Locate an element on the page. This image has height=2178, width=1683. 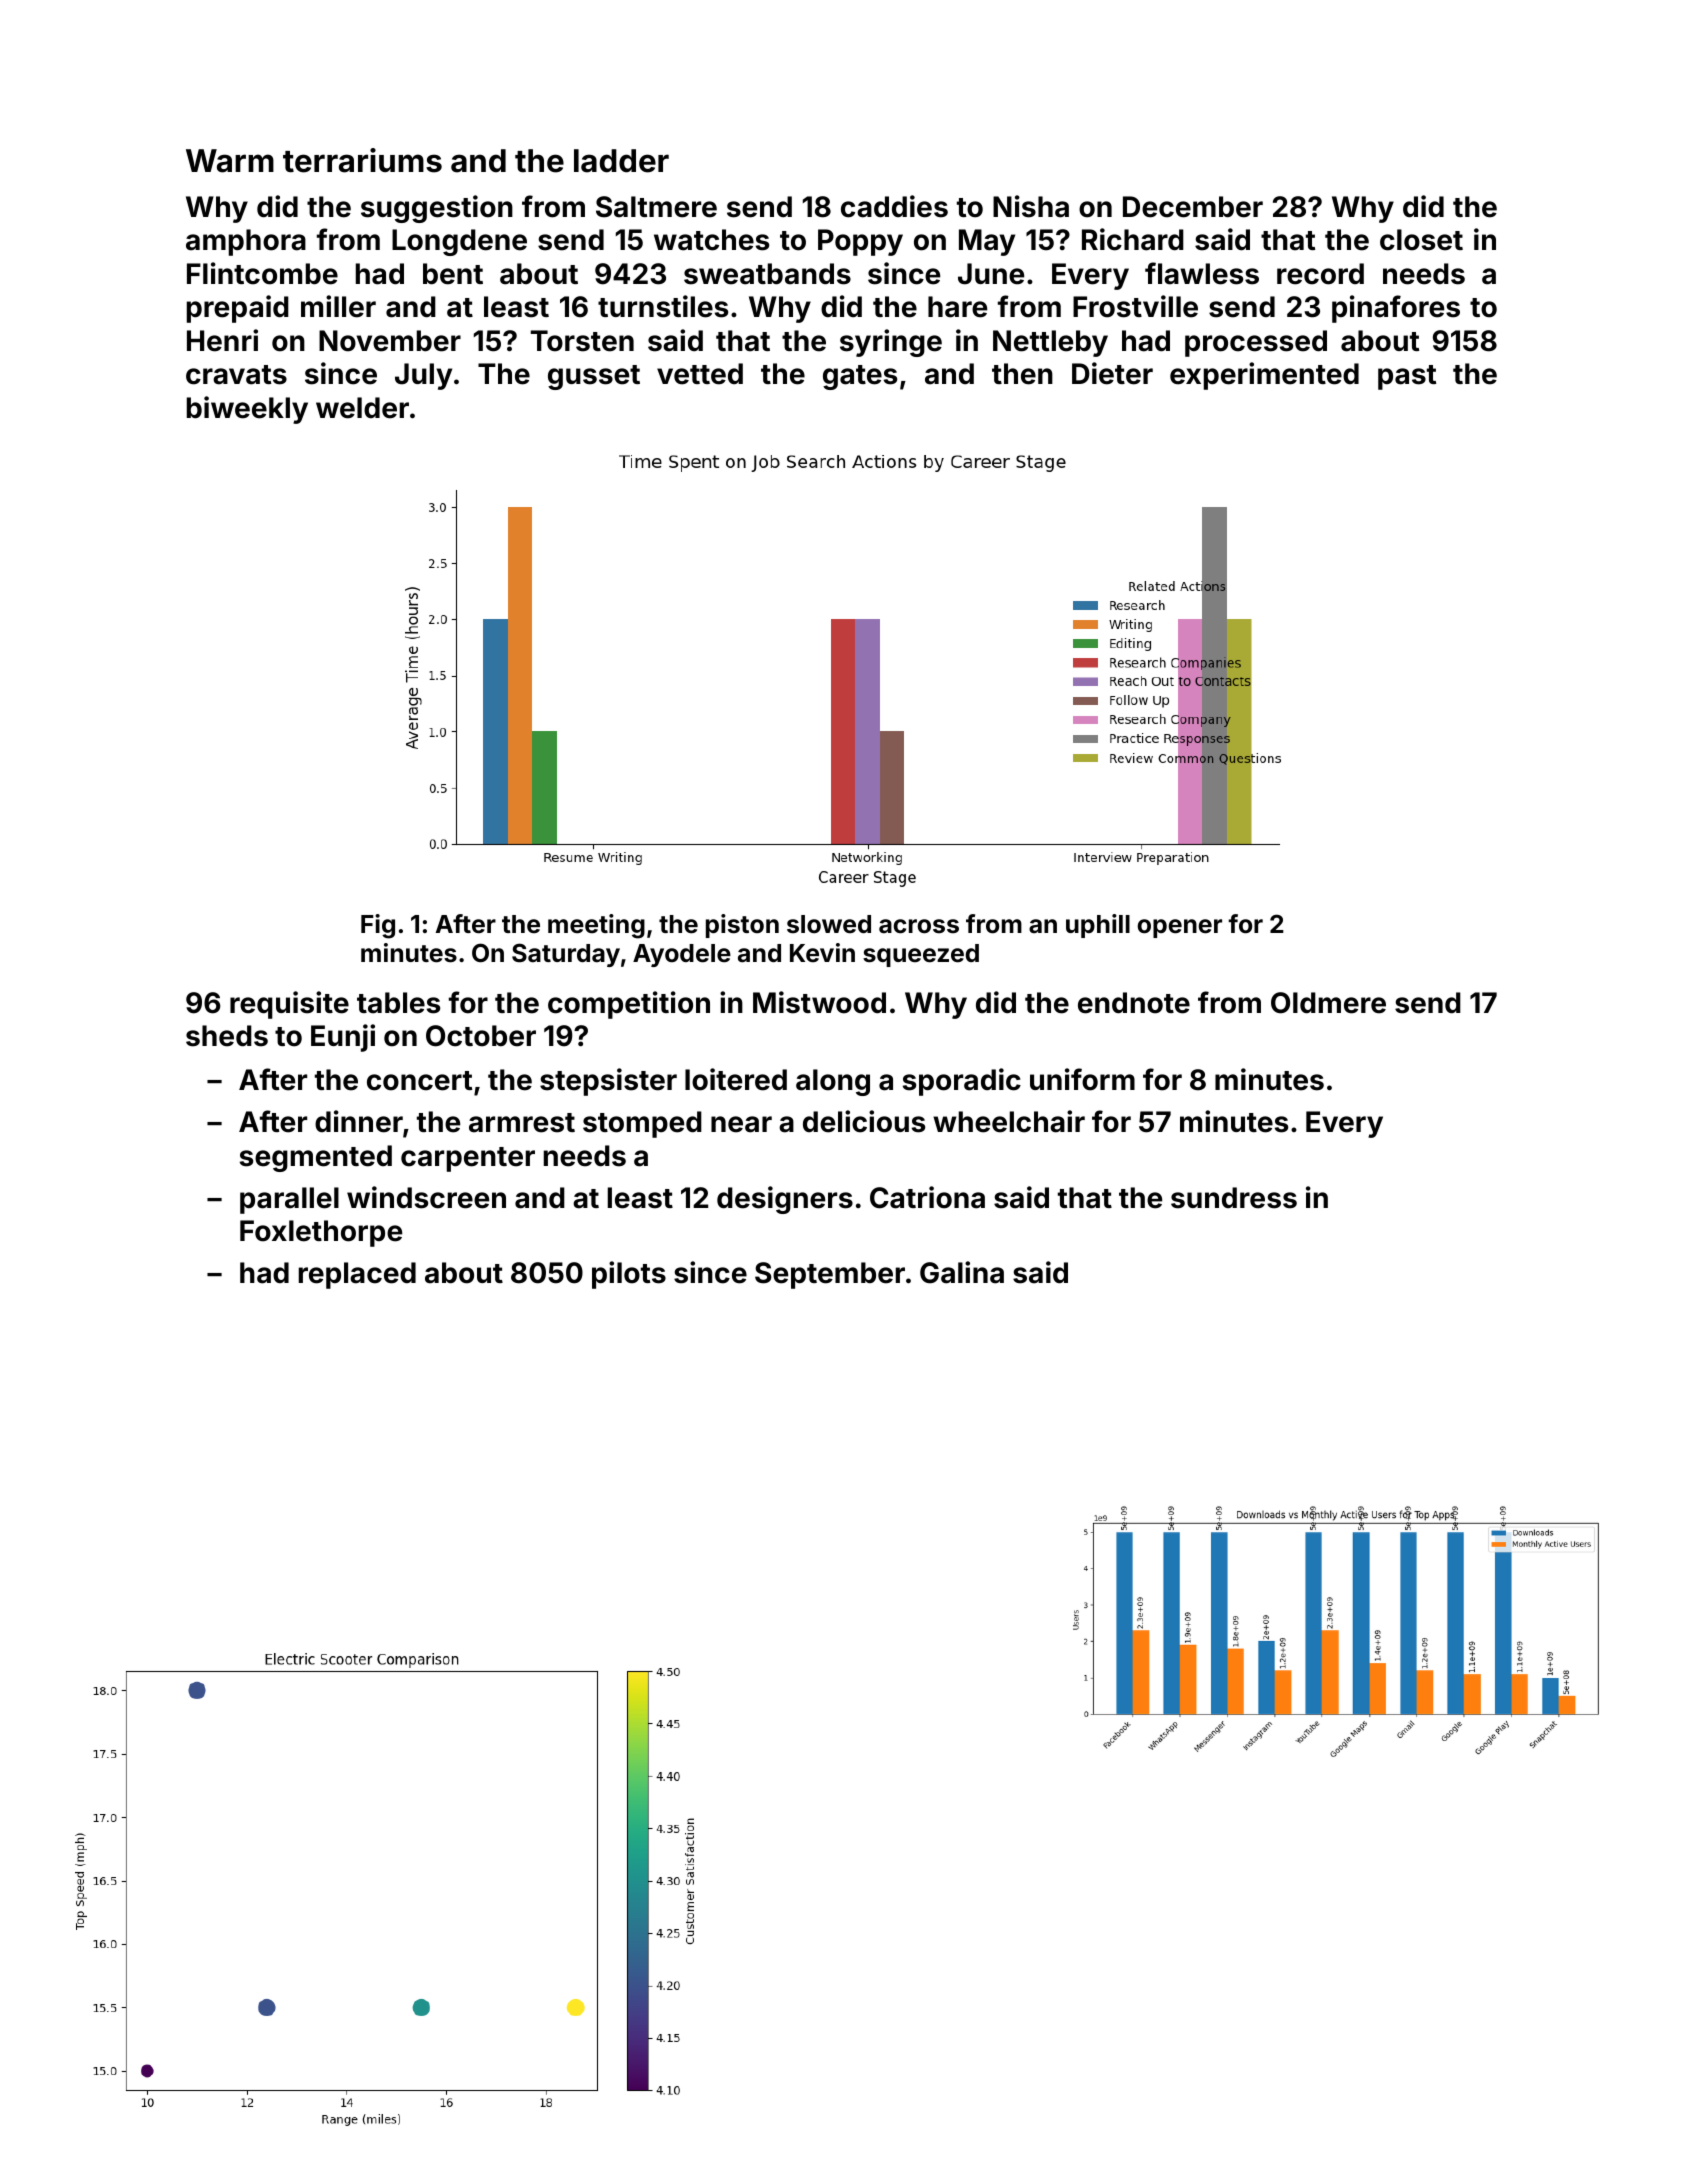
uniform is located at coordinates (1082, 1079).
